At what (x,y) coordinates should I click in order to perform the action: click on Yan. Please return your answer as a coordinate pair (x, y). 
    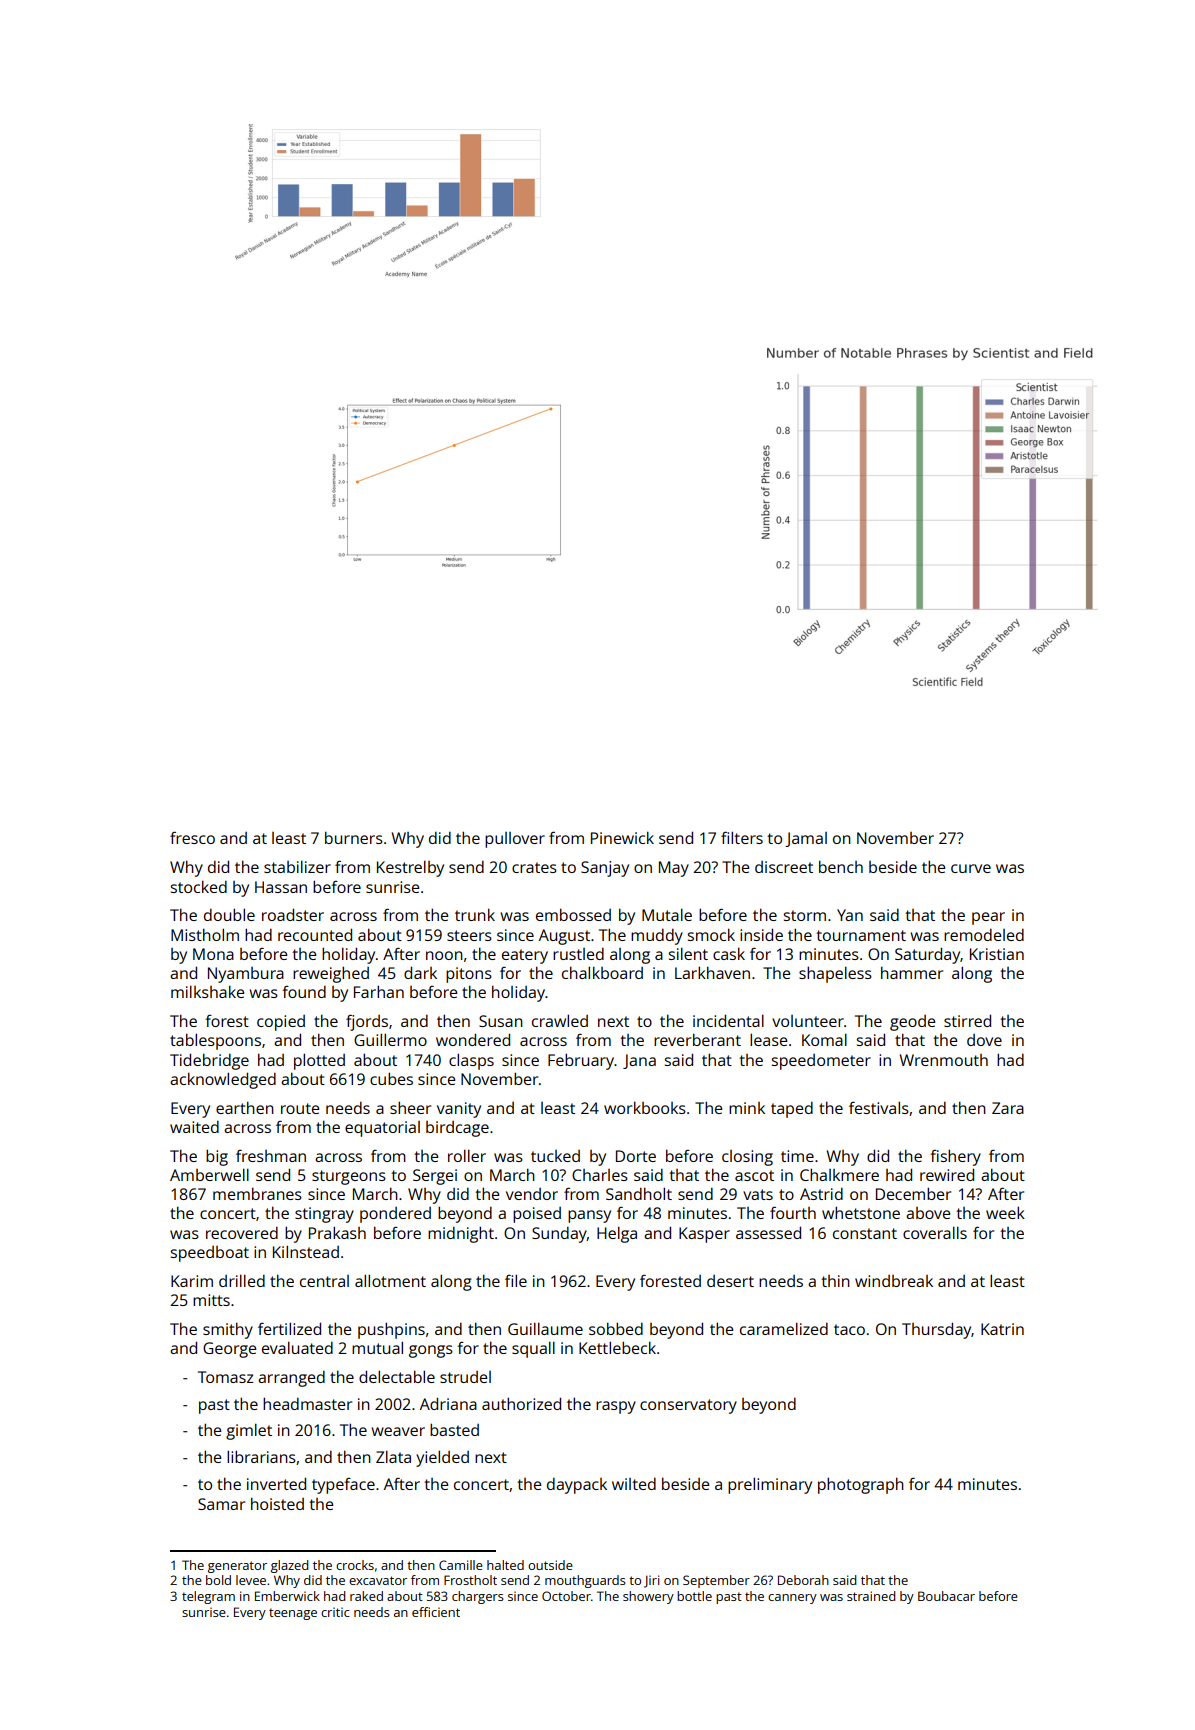
    Looking at the image, I should click on (850, 915).
